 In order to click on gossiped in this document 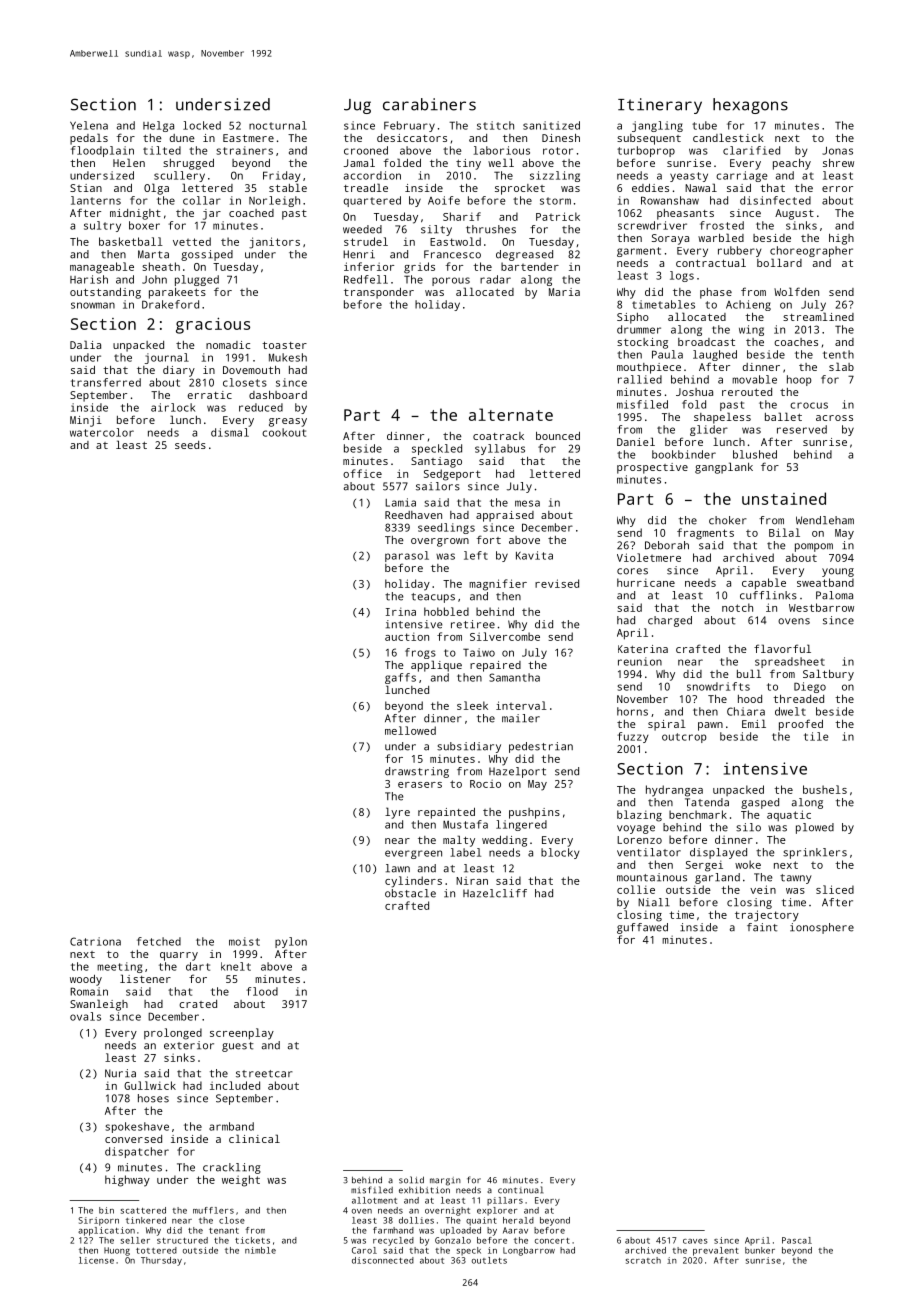, I will do `click(207, 255)`.
